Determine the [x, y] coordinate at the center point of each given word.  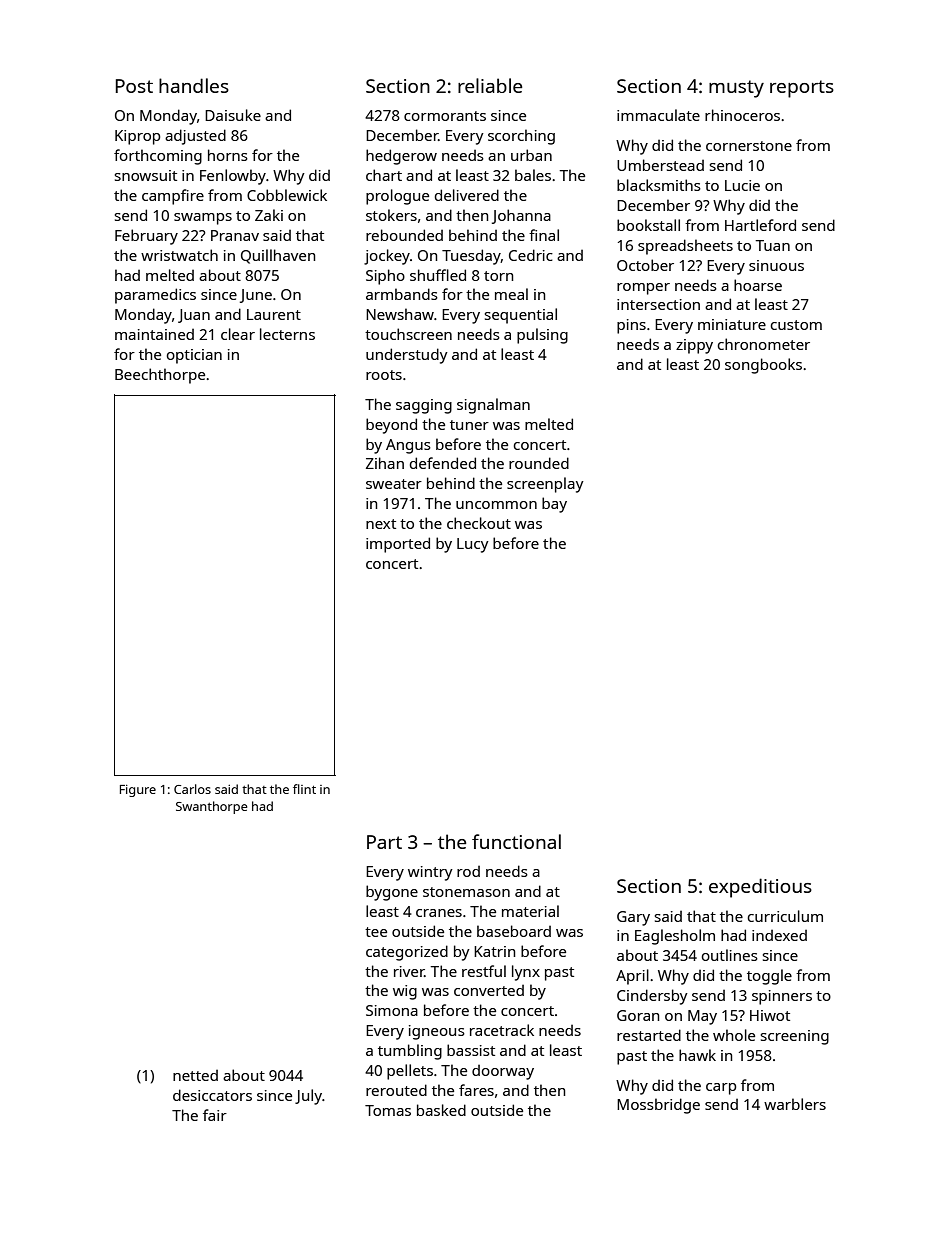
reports [802, 89]
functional [516, 841]
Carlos [192, 789]
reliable [490, 85]
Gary [633, 918]
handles [194, 85]
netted [195, 1075]
